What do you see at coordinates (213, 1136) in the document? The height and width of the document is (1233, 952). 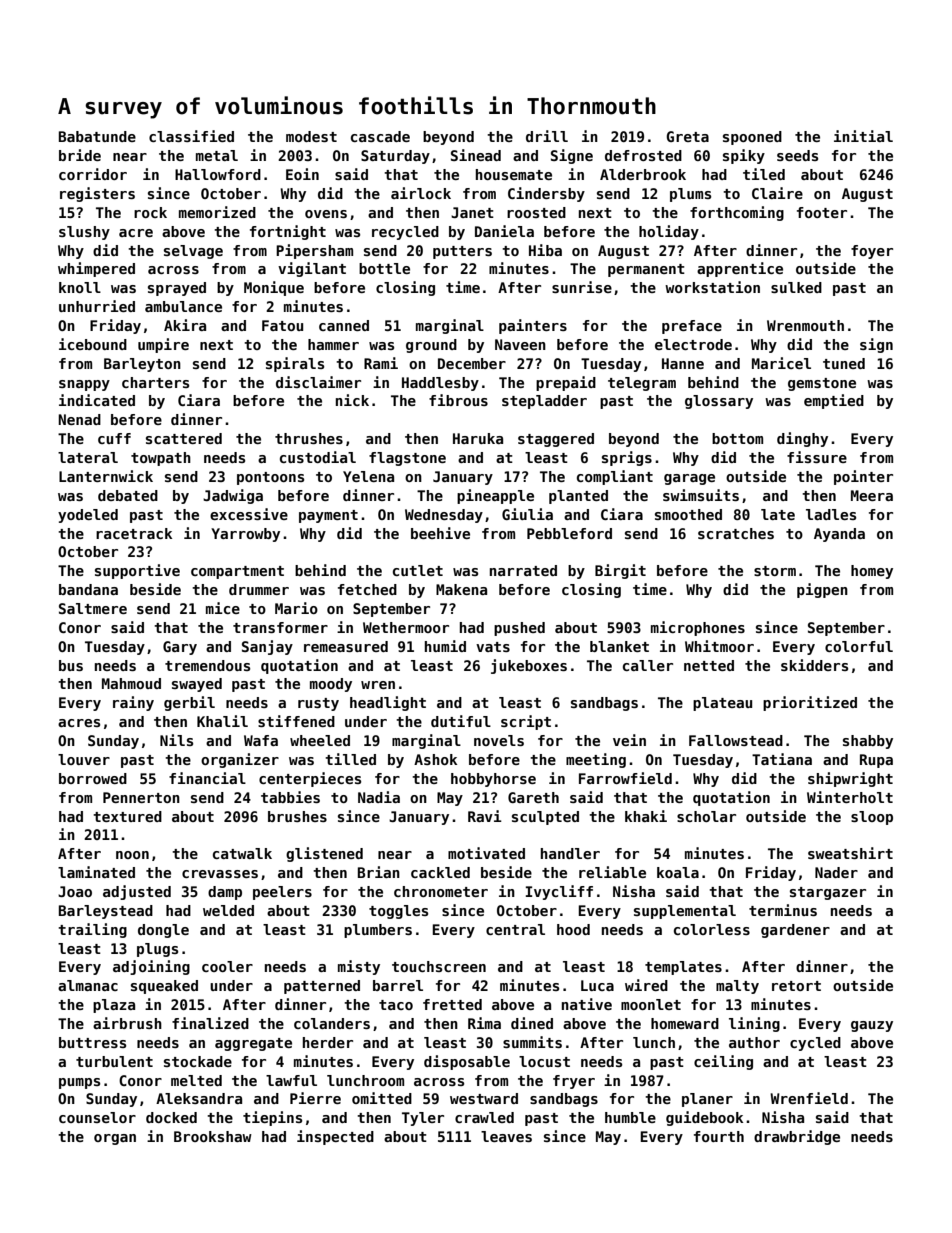 I see `Brookshaw` at bounding box center [213, 1136].
